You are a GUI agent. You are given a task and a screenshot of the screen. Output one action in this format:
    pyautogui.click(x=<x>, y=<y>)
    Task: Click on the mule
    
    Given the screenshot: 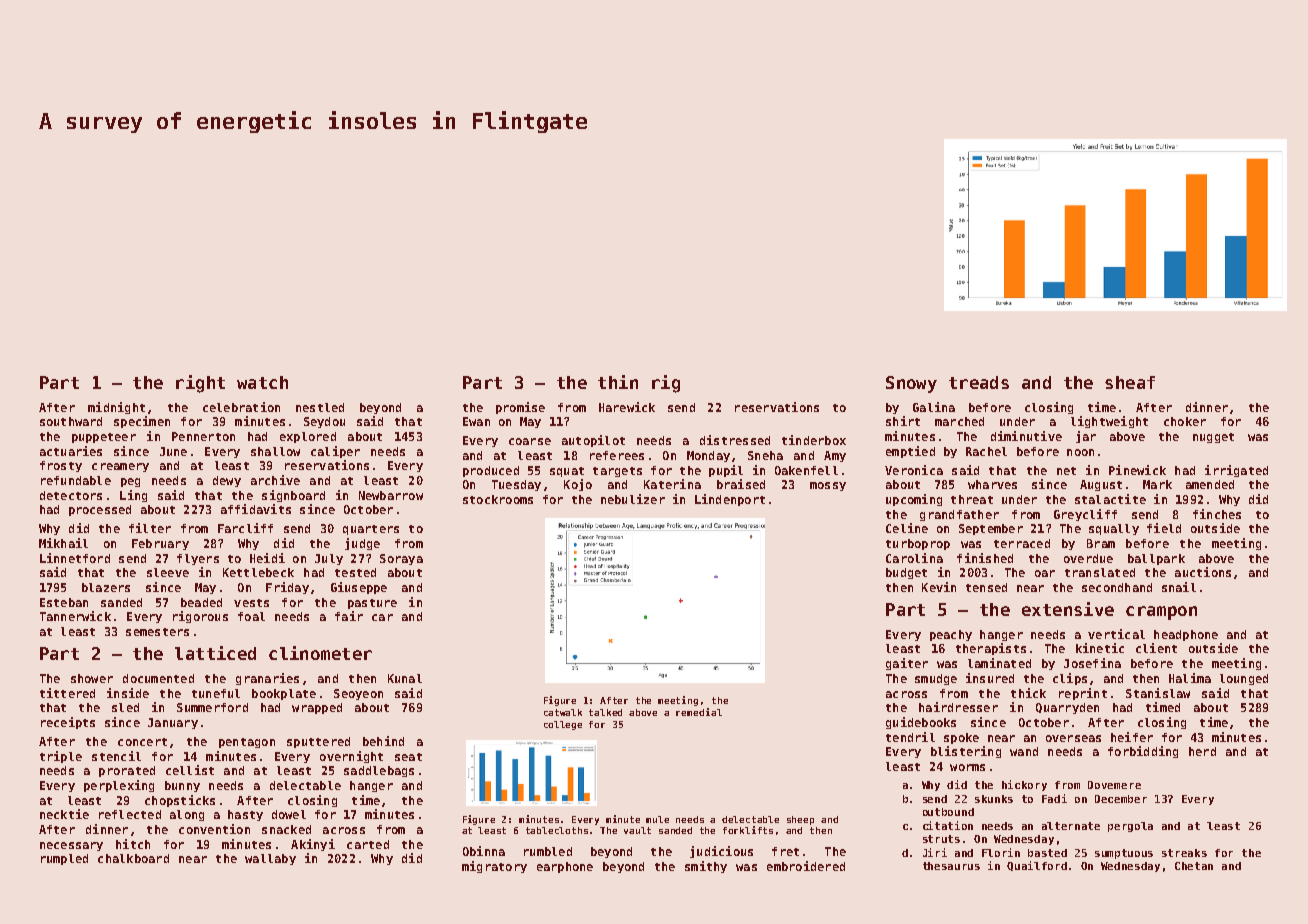 What is the action you would take?
    pyautogui.click(x=657, y=819)
